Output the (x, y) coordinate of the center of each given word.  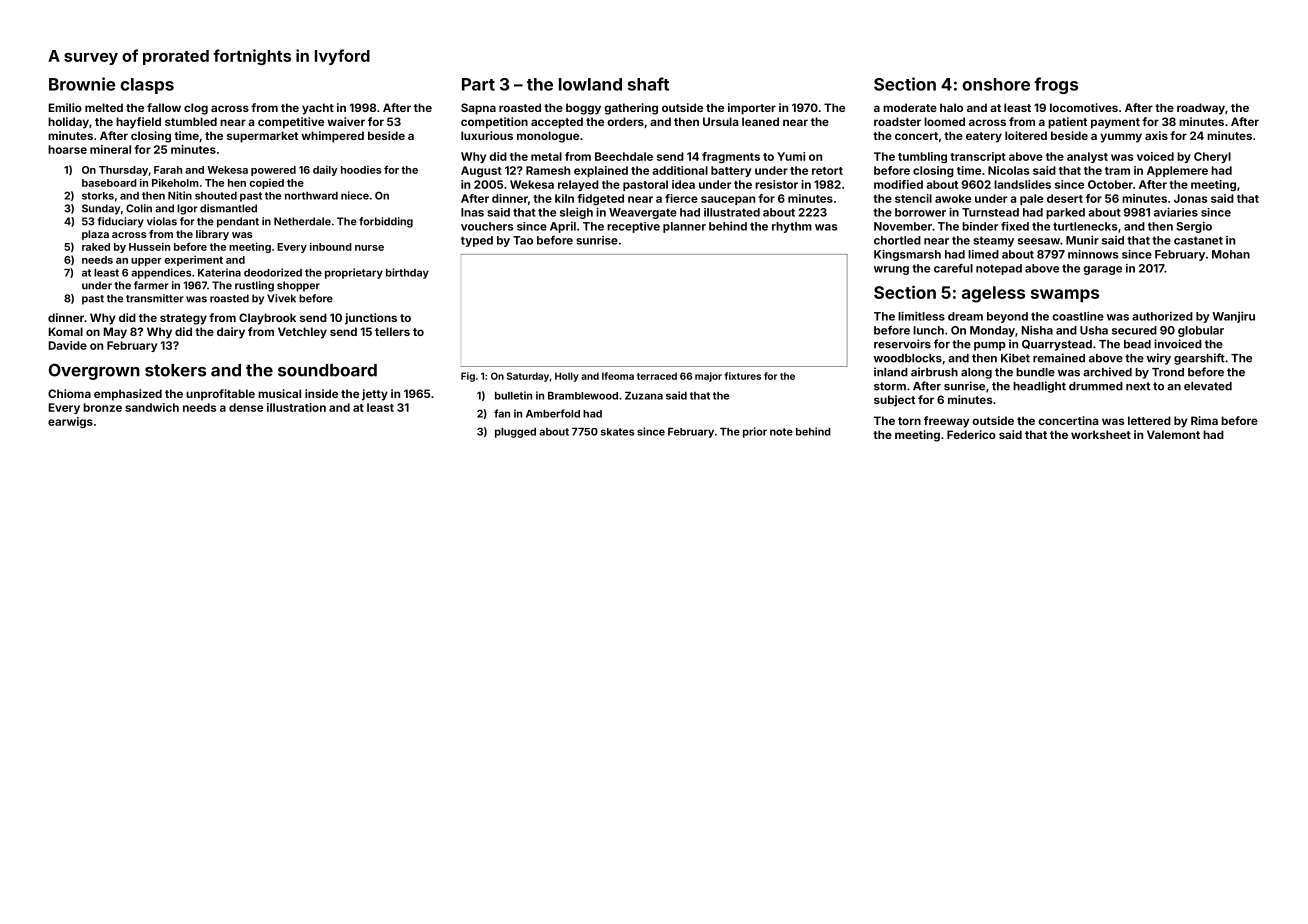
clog (196, 109)
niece (355, 195)
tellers (392, 331)
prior (755, 432)
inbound (331, 246)
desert (1065, 198)
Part (478, 84)
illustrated (732, 212)
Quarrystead (1057, 345)
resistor (776, 184)
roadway (1201, 109)
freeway (946, 422)
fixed (1015, 226)
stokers (175, 370)
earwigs (70, 422)
